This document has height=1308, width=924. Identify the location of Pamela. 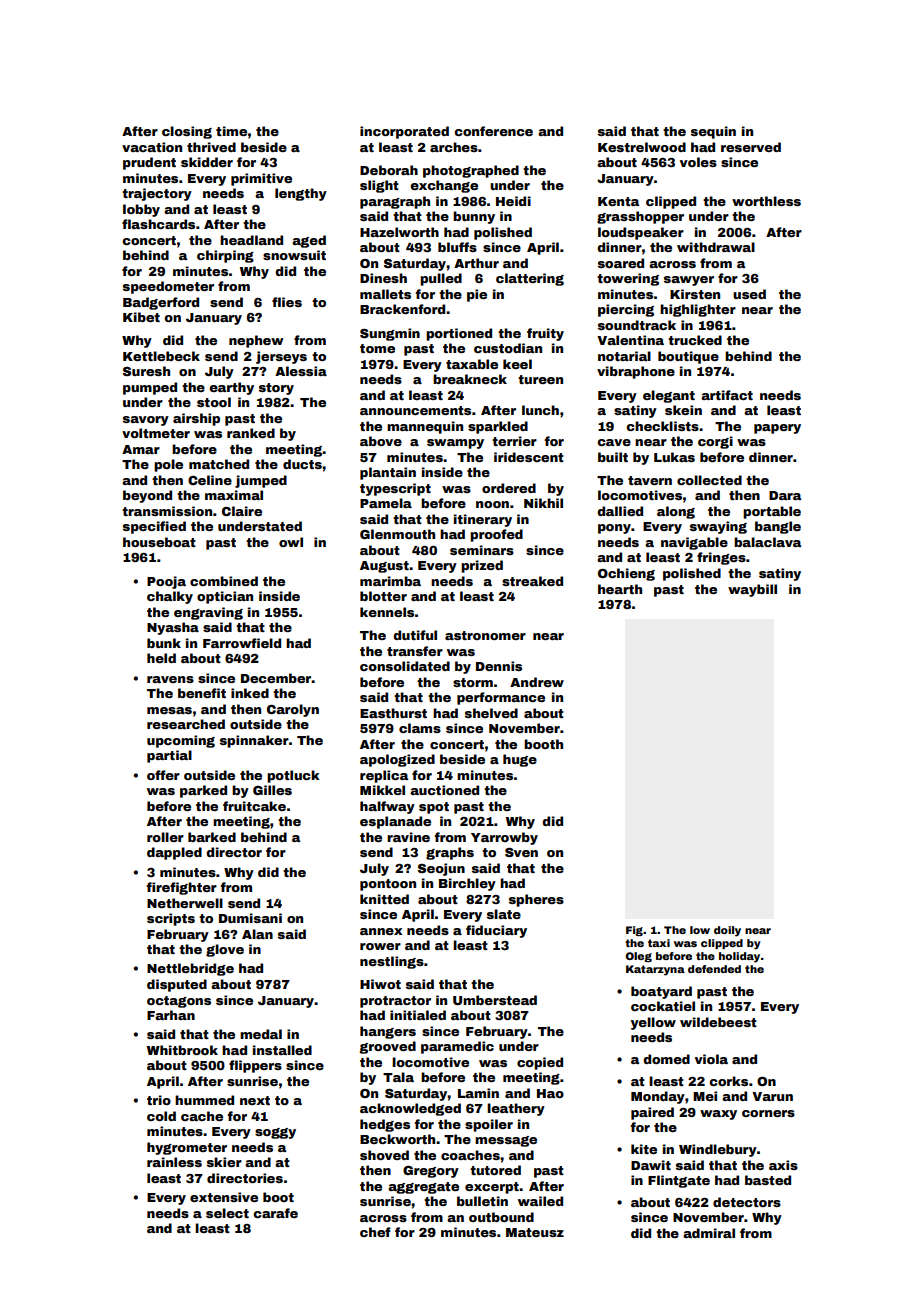
(386, 503).
